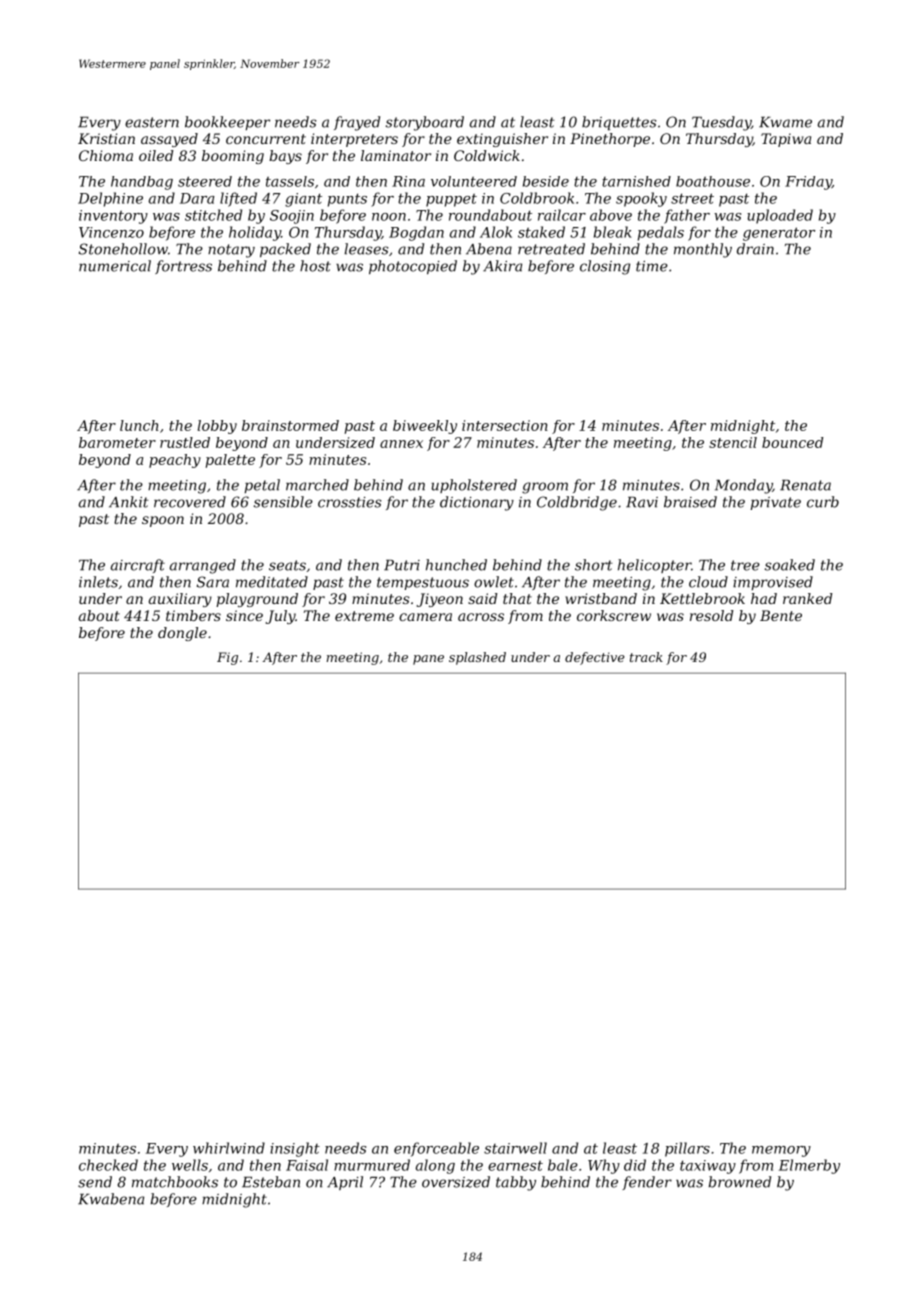  What do you see at coordinates (227, 658) in the screenshot?
I see `Fig` at bounding box center [227, 658].
